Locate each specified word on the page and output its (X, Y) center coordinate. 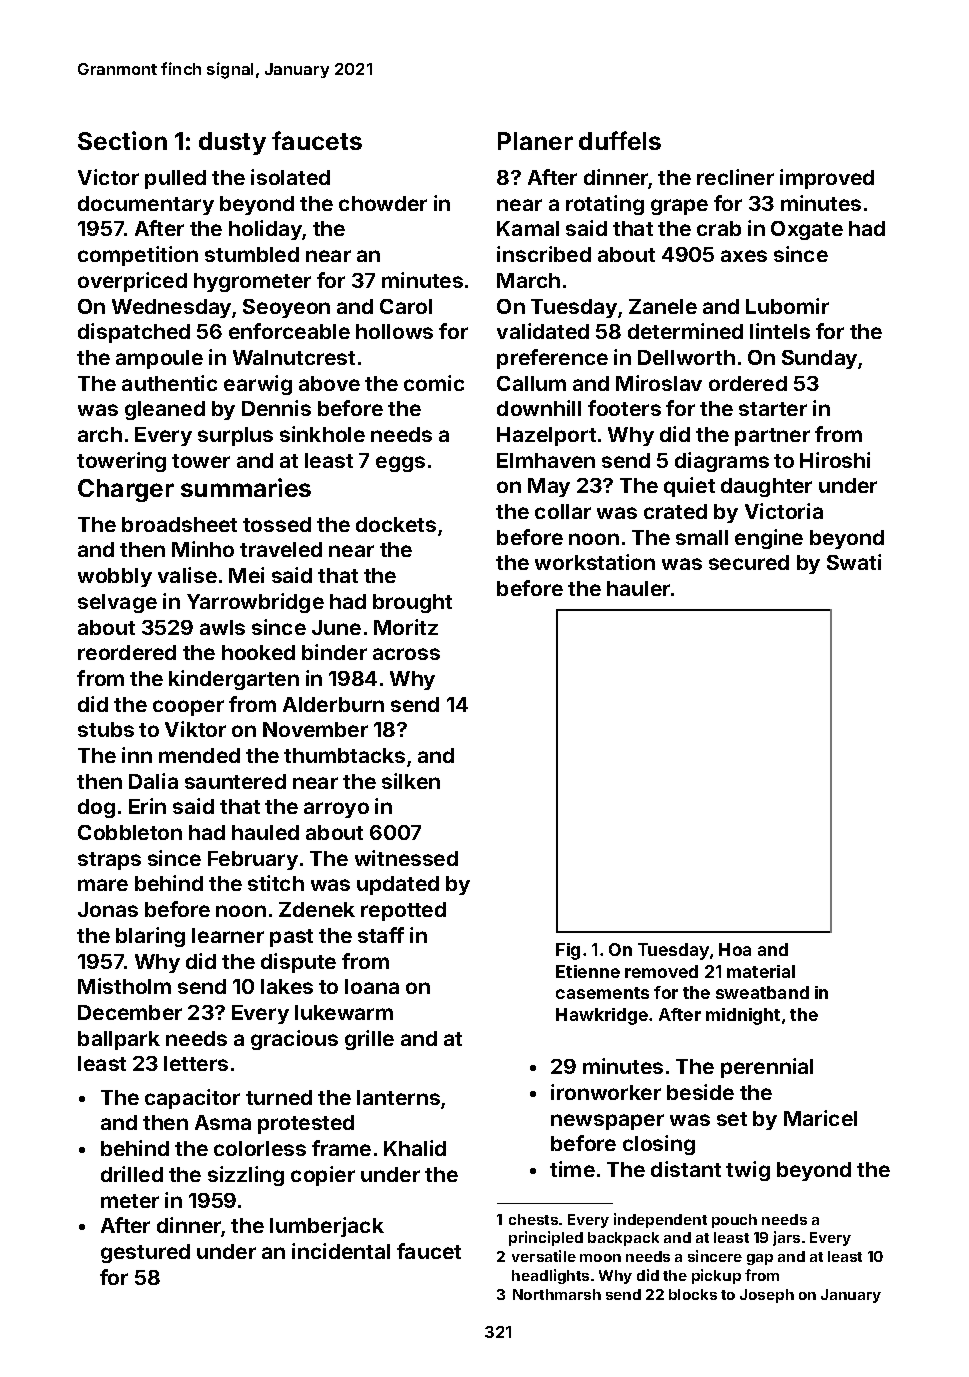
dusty (232, 143)
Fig (568, 951)
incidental (341, 1251)
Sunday (819, 359)
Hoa (735, 949)
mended (199, 755)
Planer (535, 141)
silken (411, 781)
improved (827, 179)
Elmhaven (546, 460)
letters (196, 1063)
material (761, 971)
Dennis (276, 408)
